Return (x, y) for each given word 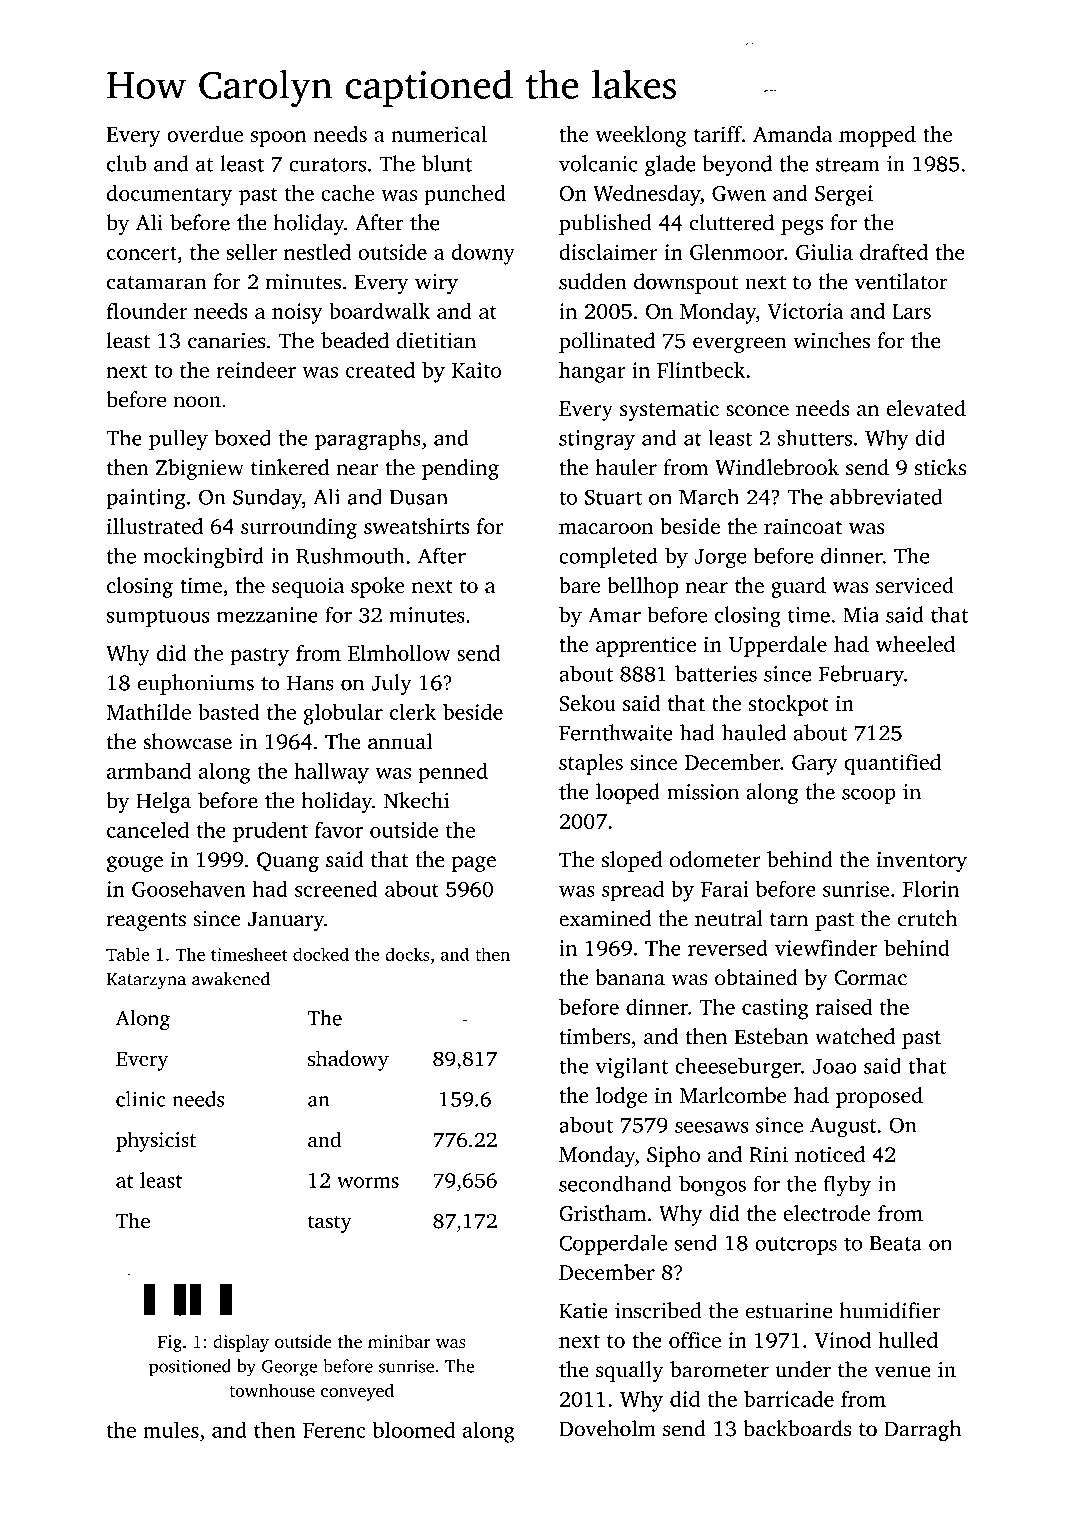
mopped (877, 136)
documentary (169, 195)
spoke (378, 587)
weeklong (641, 136)
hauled (754, 732)
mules (171, 1429)
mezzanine (267, 615)
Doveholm (607, 1428)
